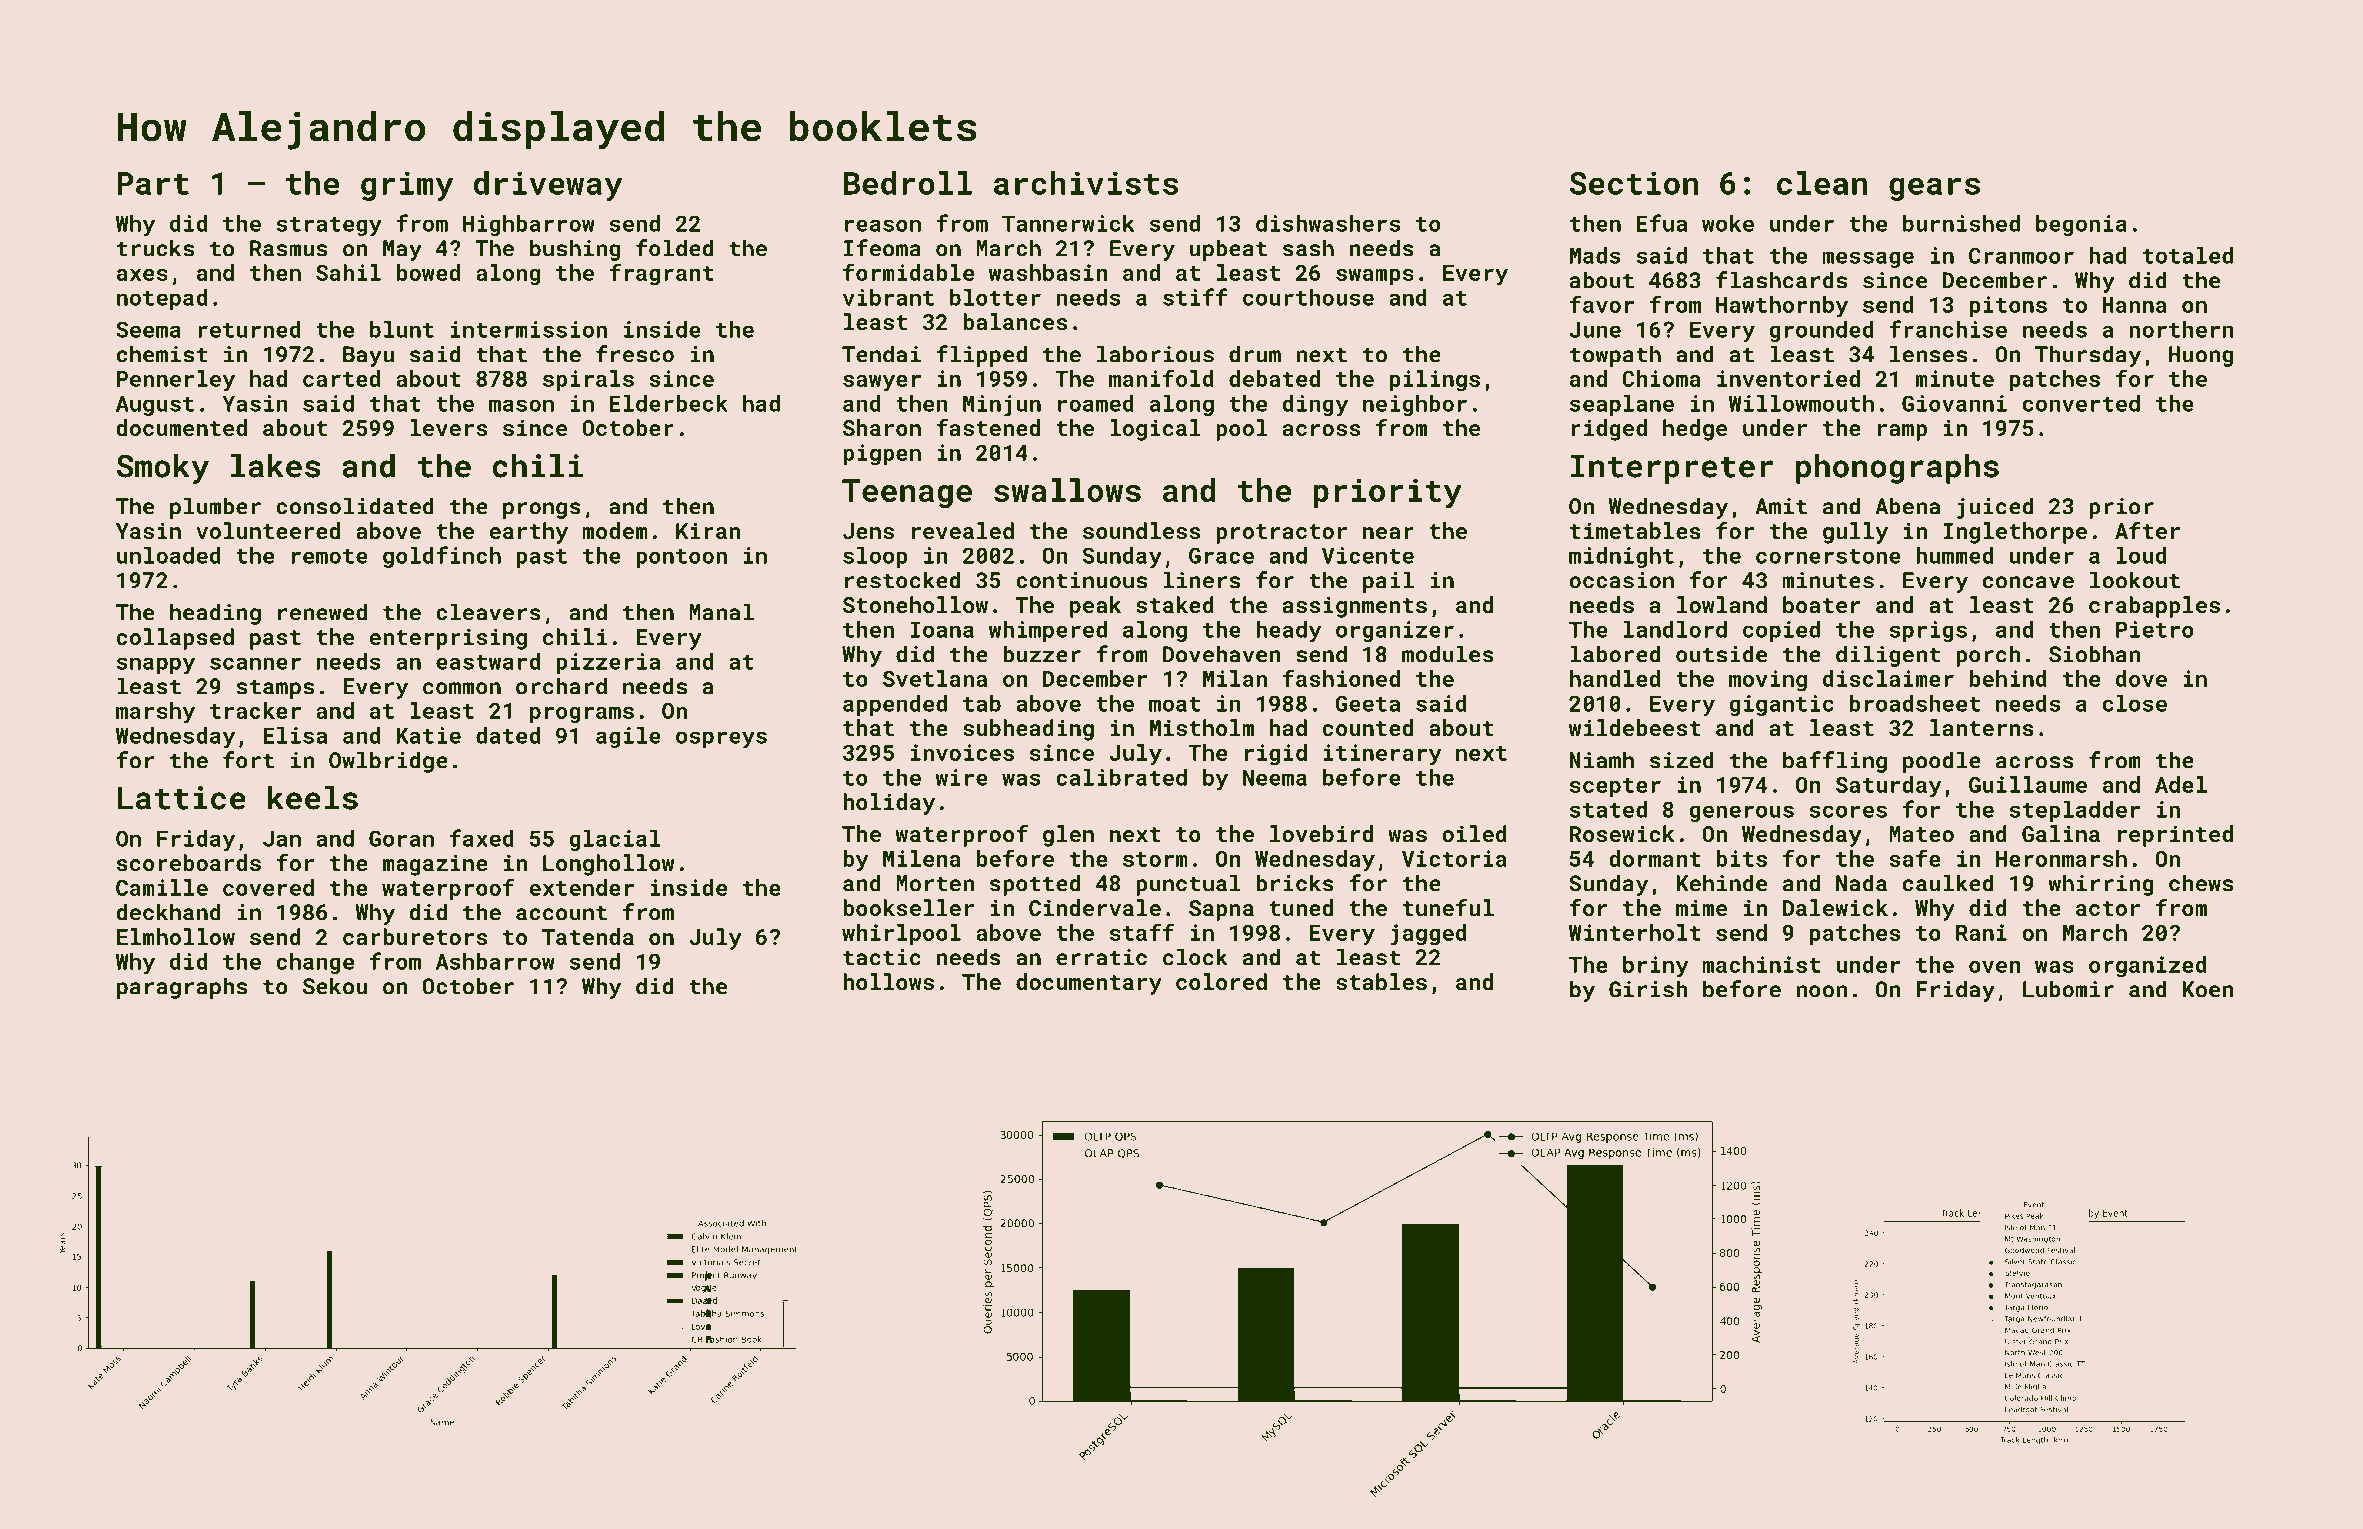  Describe the element at coordinates (935, 883) in the document. I see `Morten` at that location.
